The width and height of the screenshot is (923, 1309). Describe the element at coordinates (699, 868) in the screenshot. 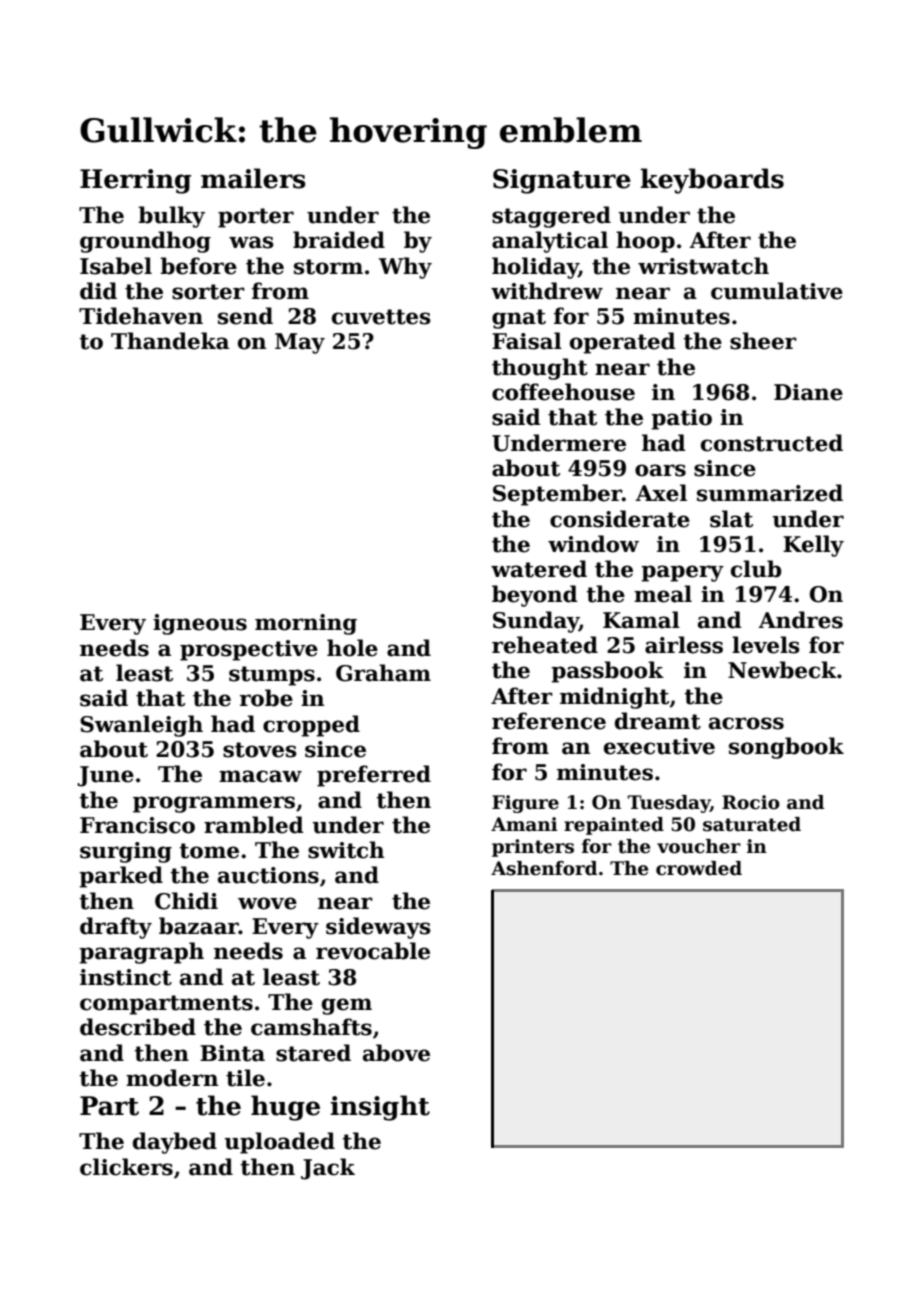

I see `crowded` at that location.
